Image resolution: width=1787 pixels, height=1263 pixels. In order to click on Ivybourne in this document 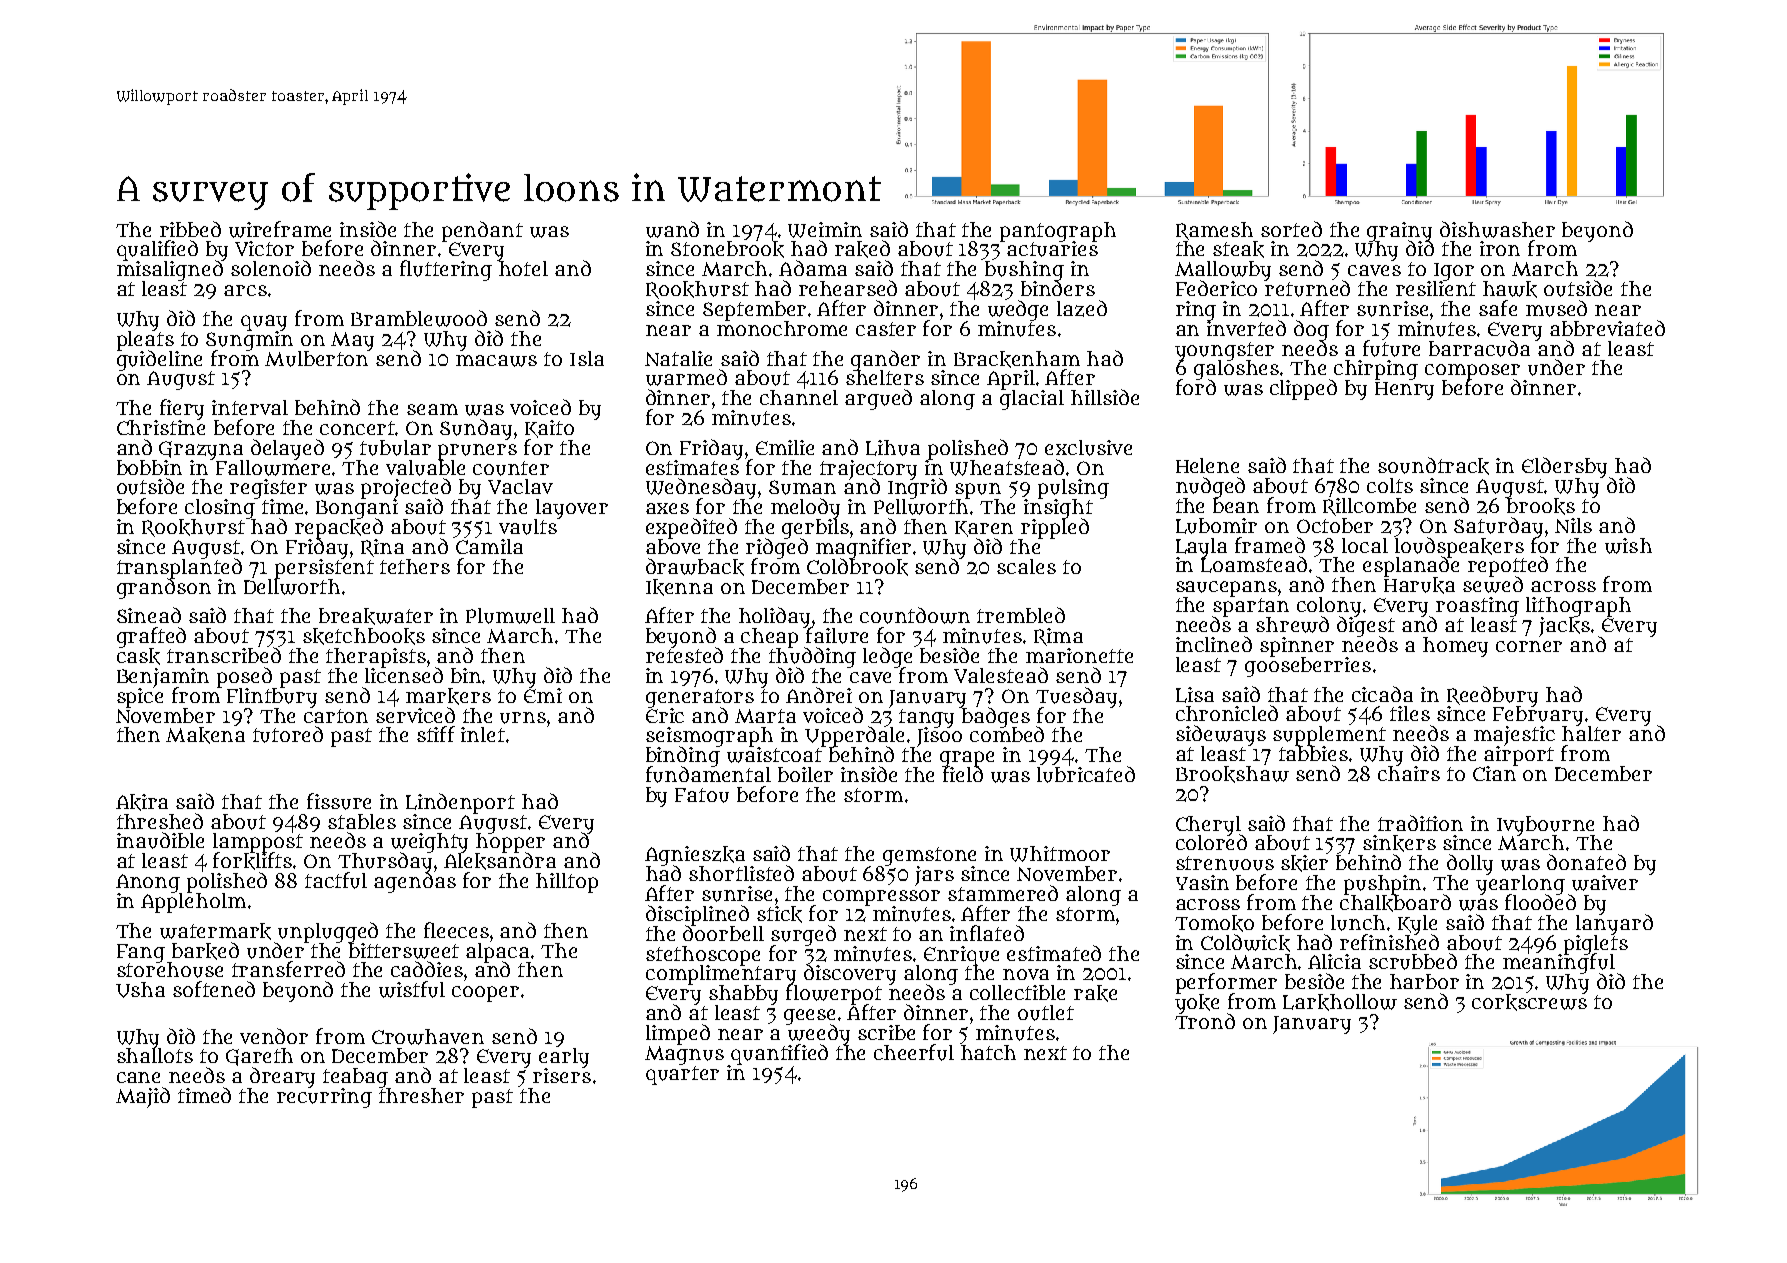, I will do `click(1545, 825)`.
